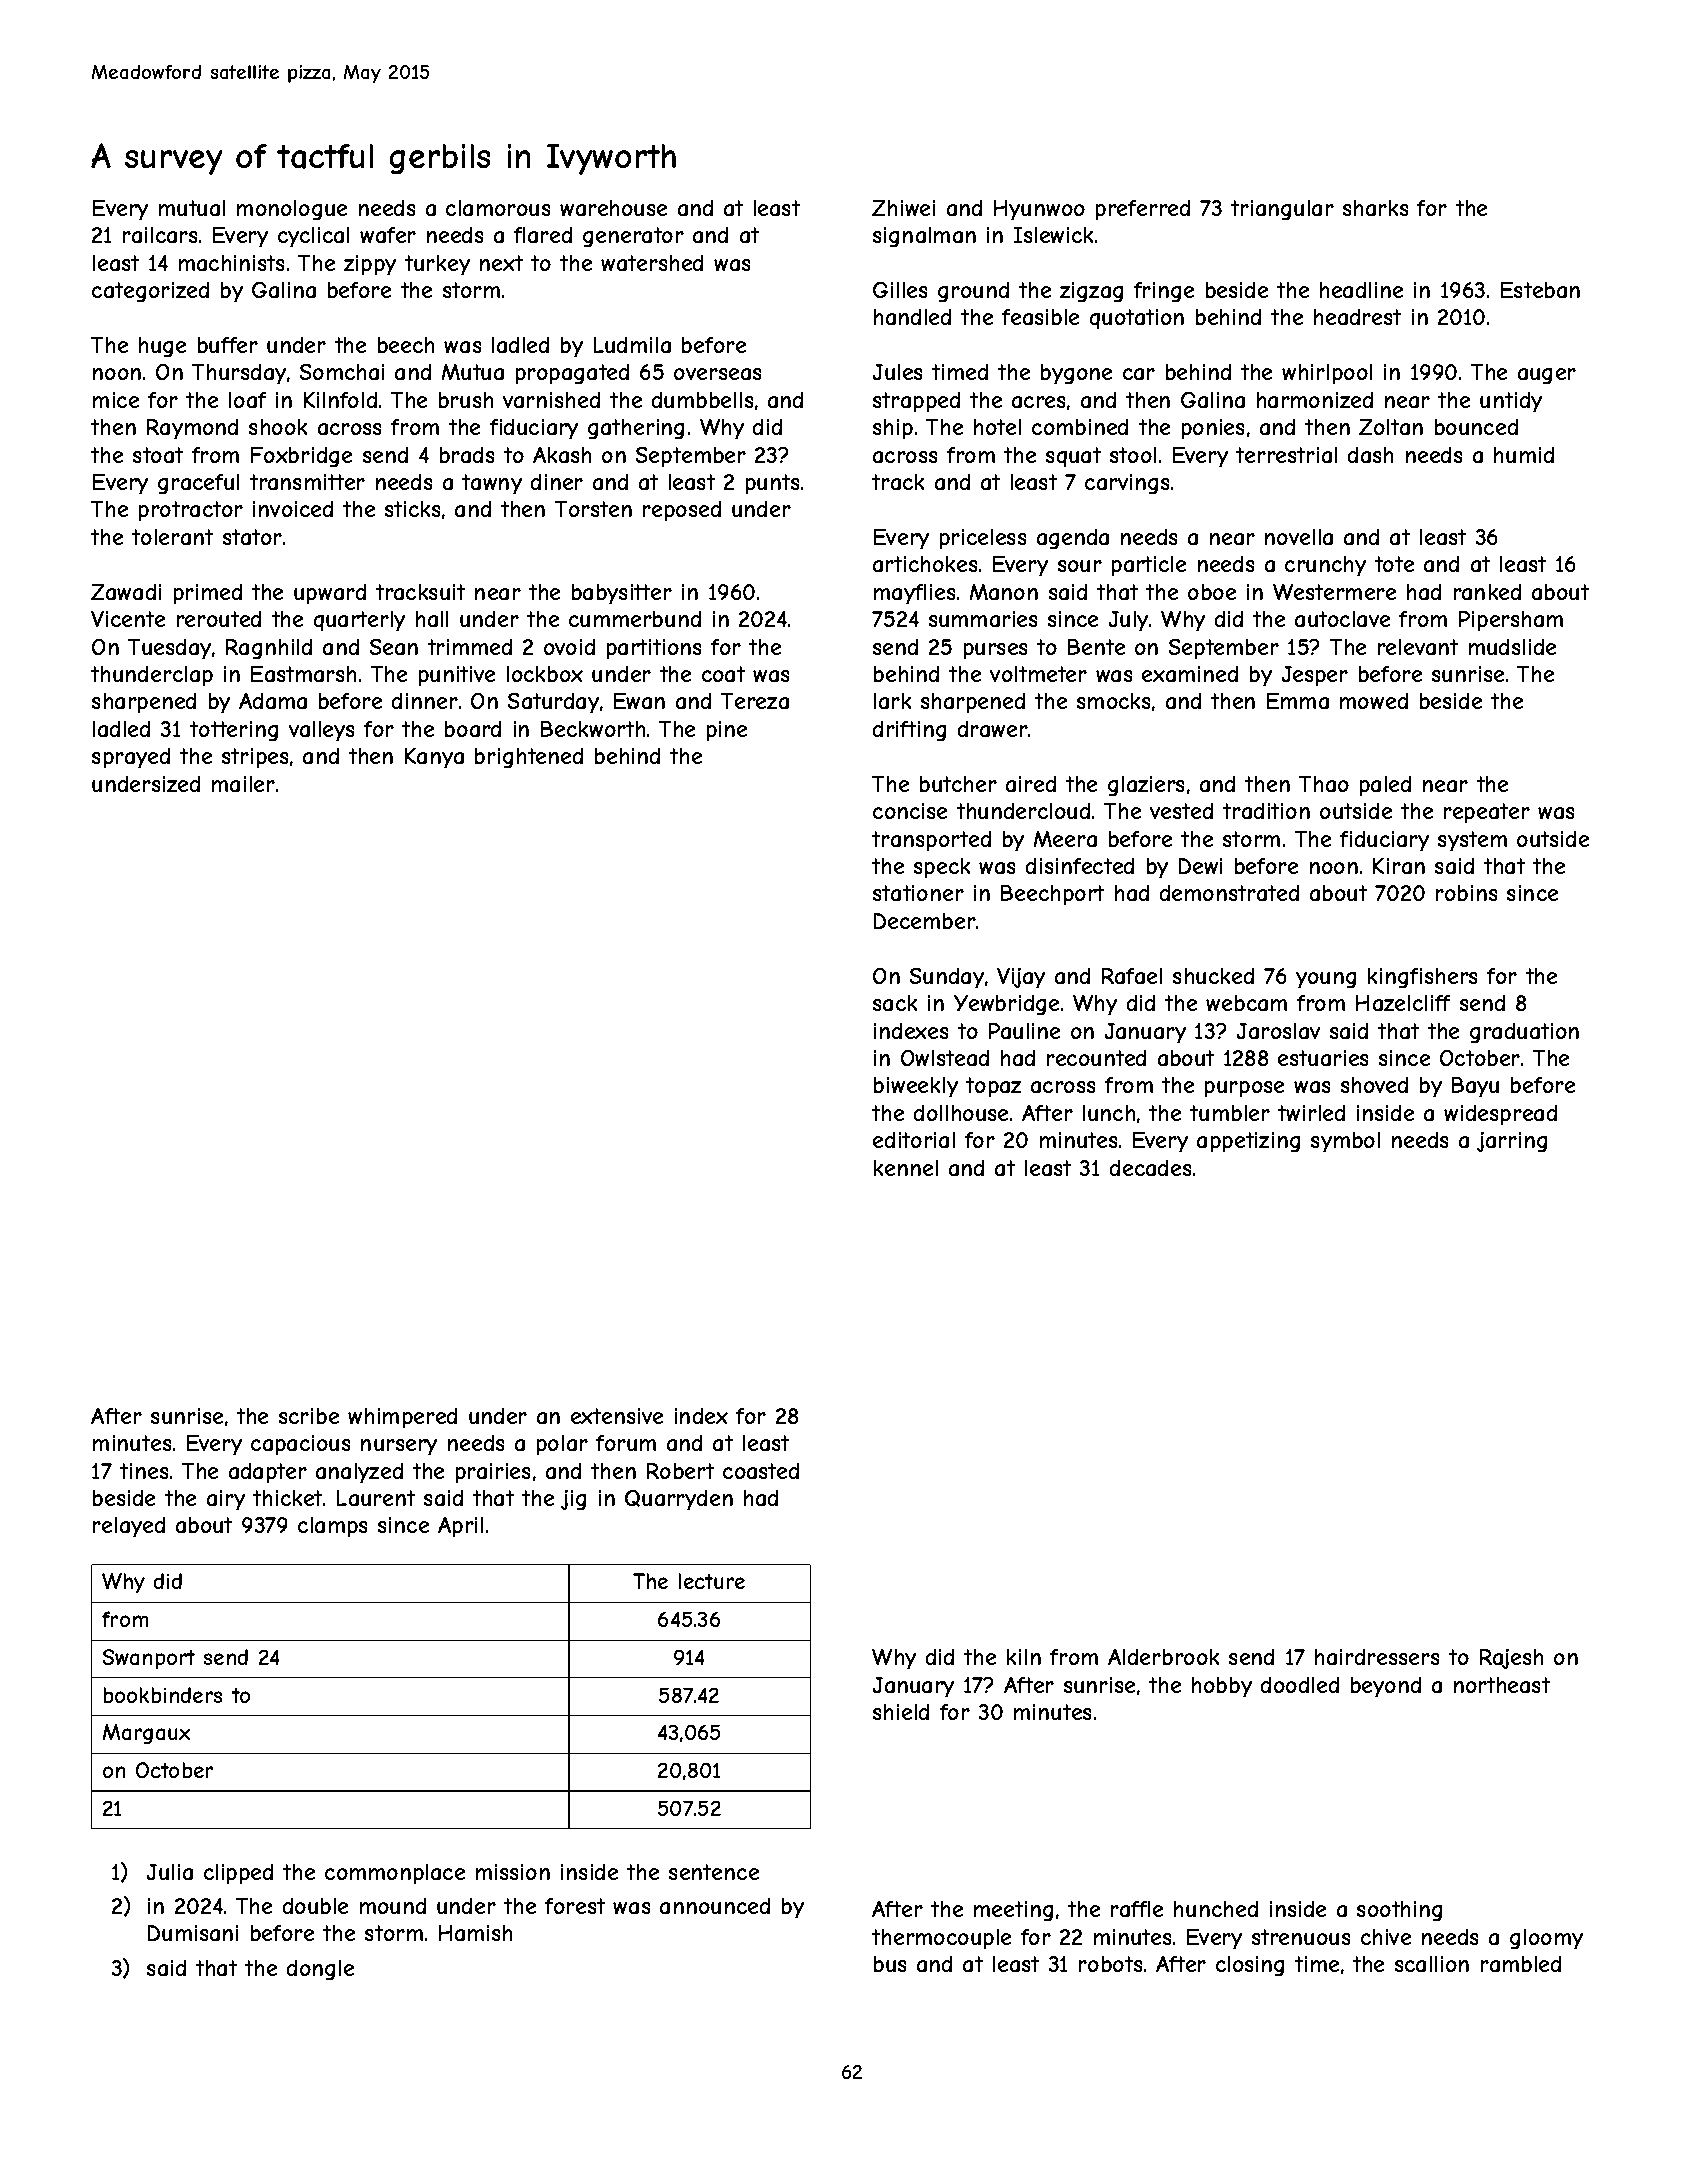 The height and width of the document is (2178, 1683). Describe the element at coordinates (160, 235) in the document. I see `railcars` at that location.
